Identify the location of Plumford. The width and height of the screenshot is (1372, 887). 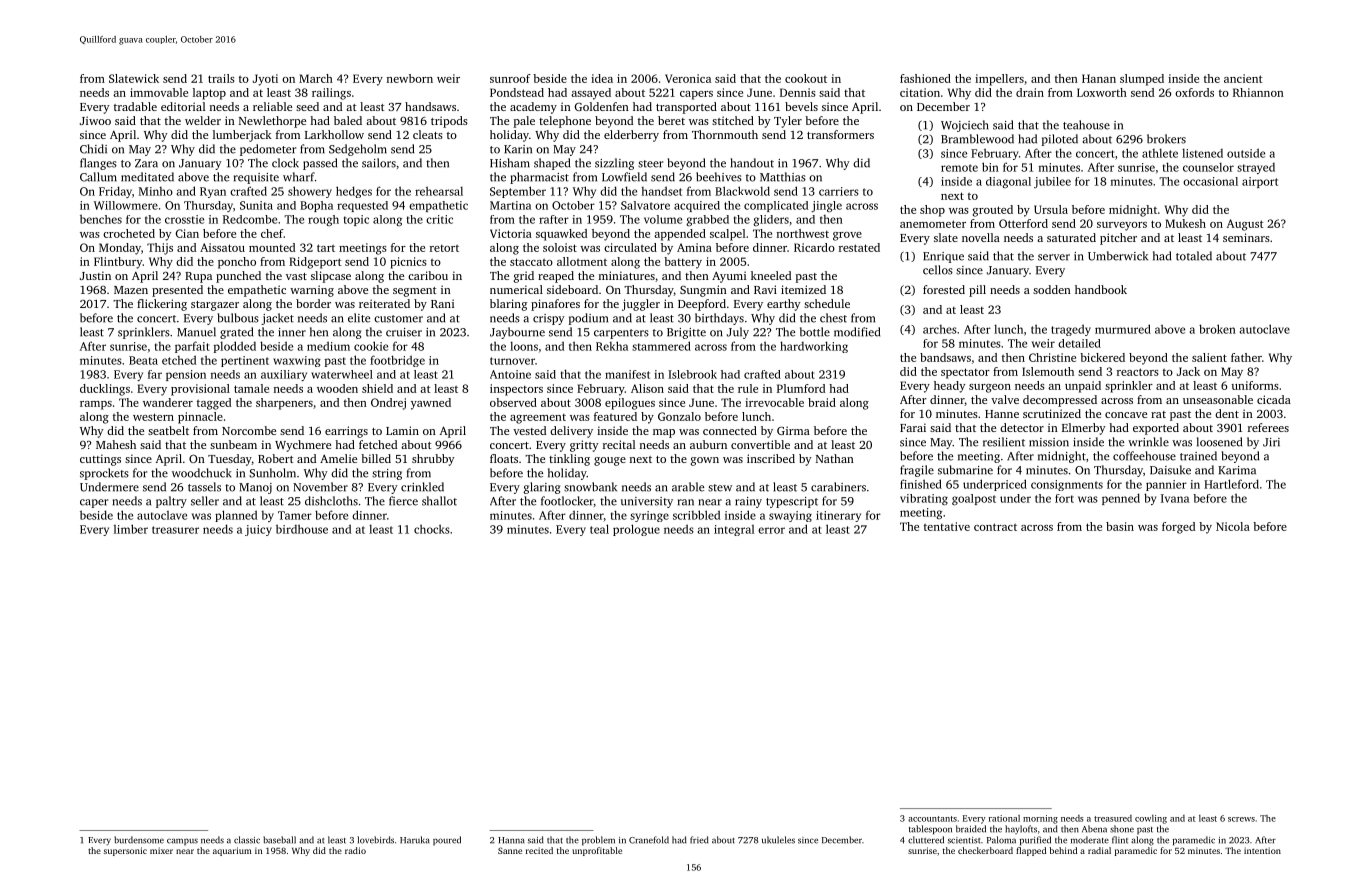
(801, 388).
